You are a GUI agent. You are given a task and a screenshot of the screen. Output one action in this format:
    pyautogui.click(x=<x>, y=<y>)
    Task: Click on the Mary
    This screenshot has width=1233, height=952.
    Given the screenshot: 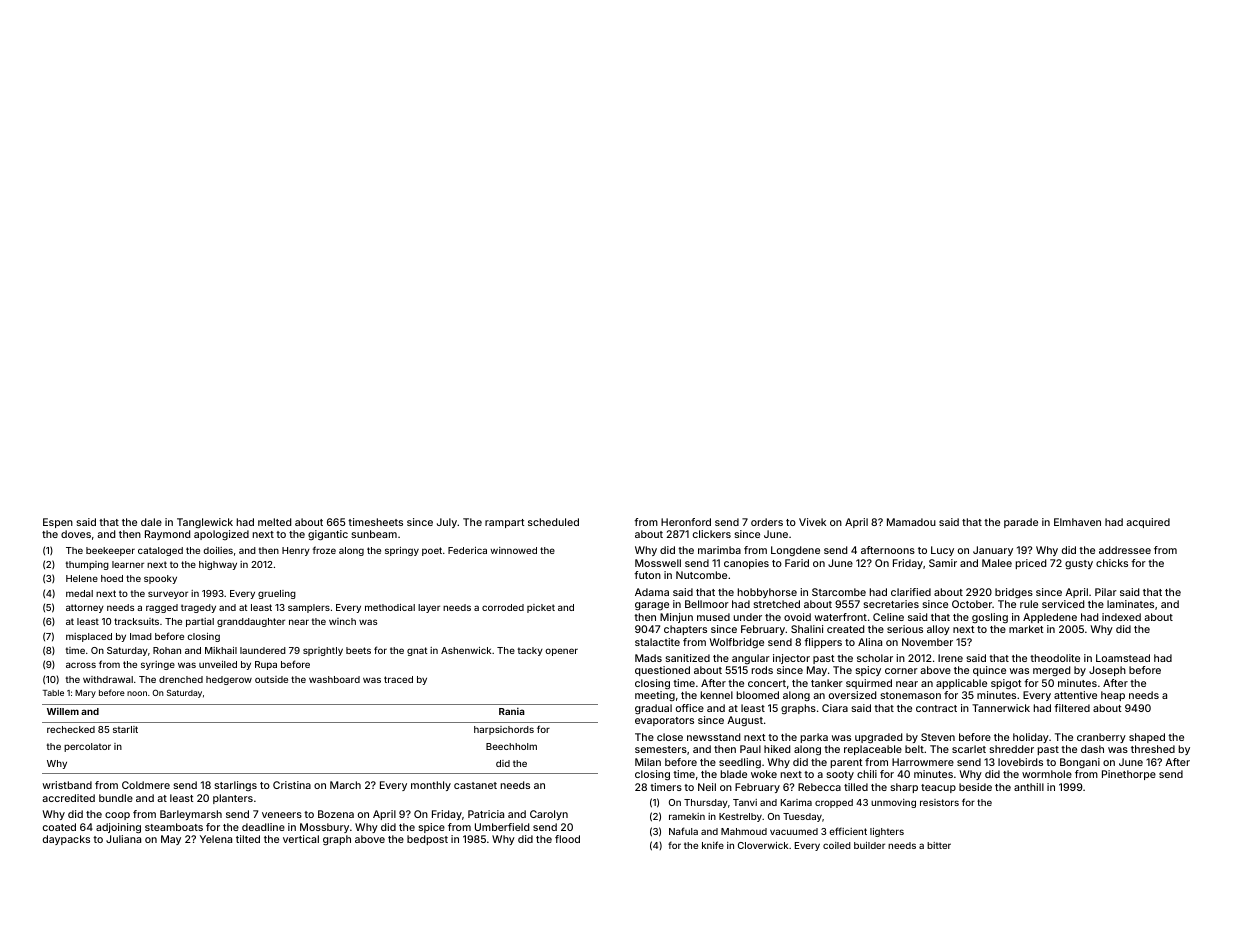 What is the action you would take?
    pyautogui.click(x=85, y=694)
